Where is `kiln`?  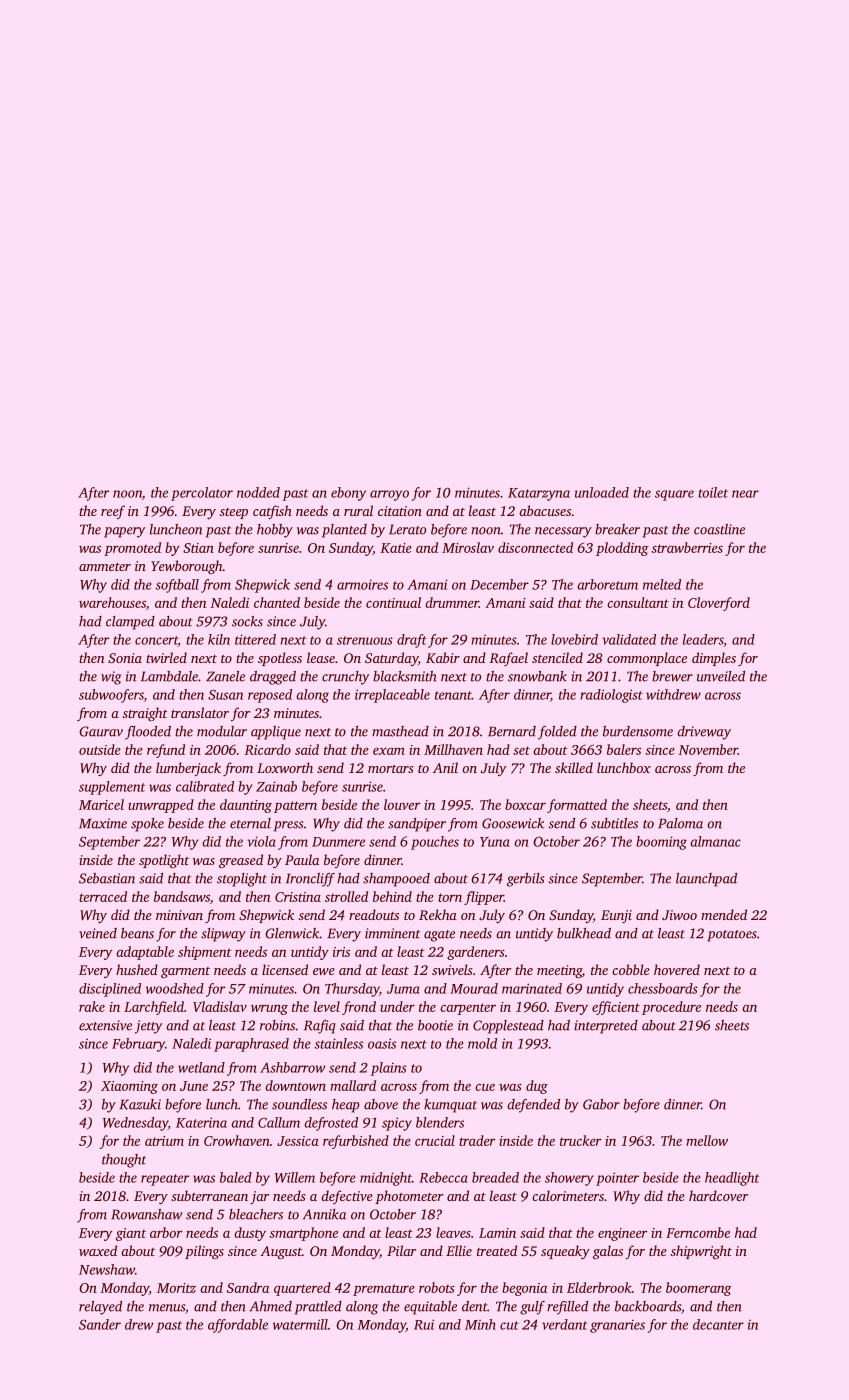
kiln is located at coordinates (219, 639).
